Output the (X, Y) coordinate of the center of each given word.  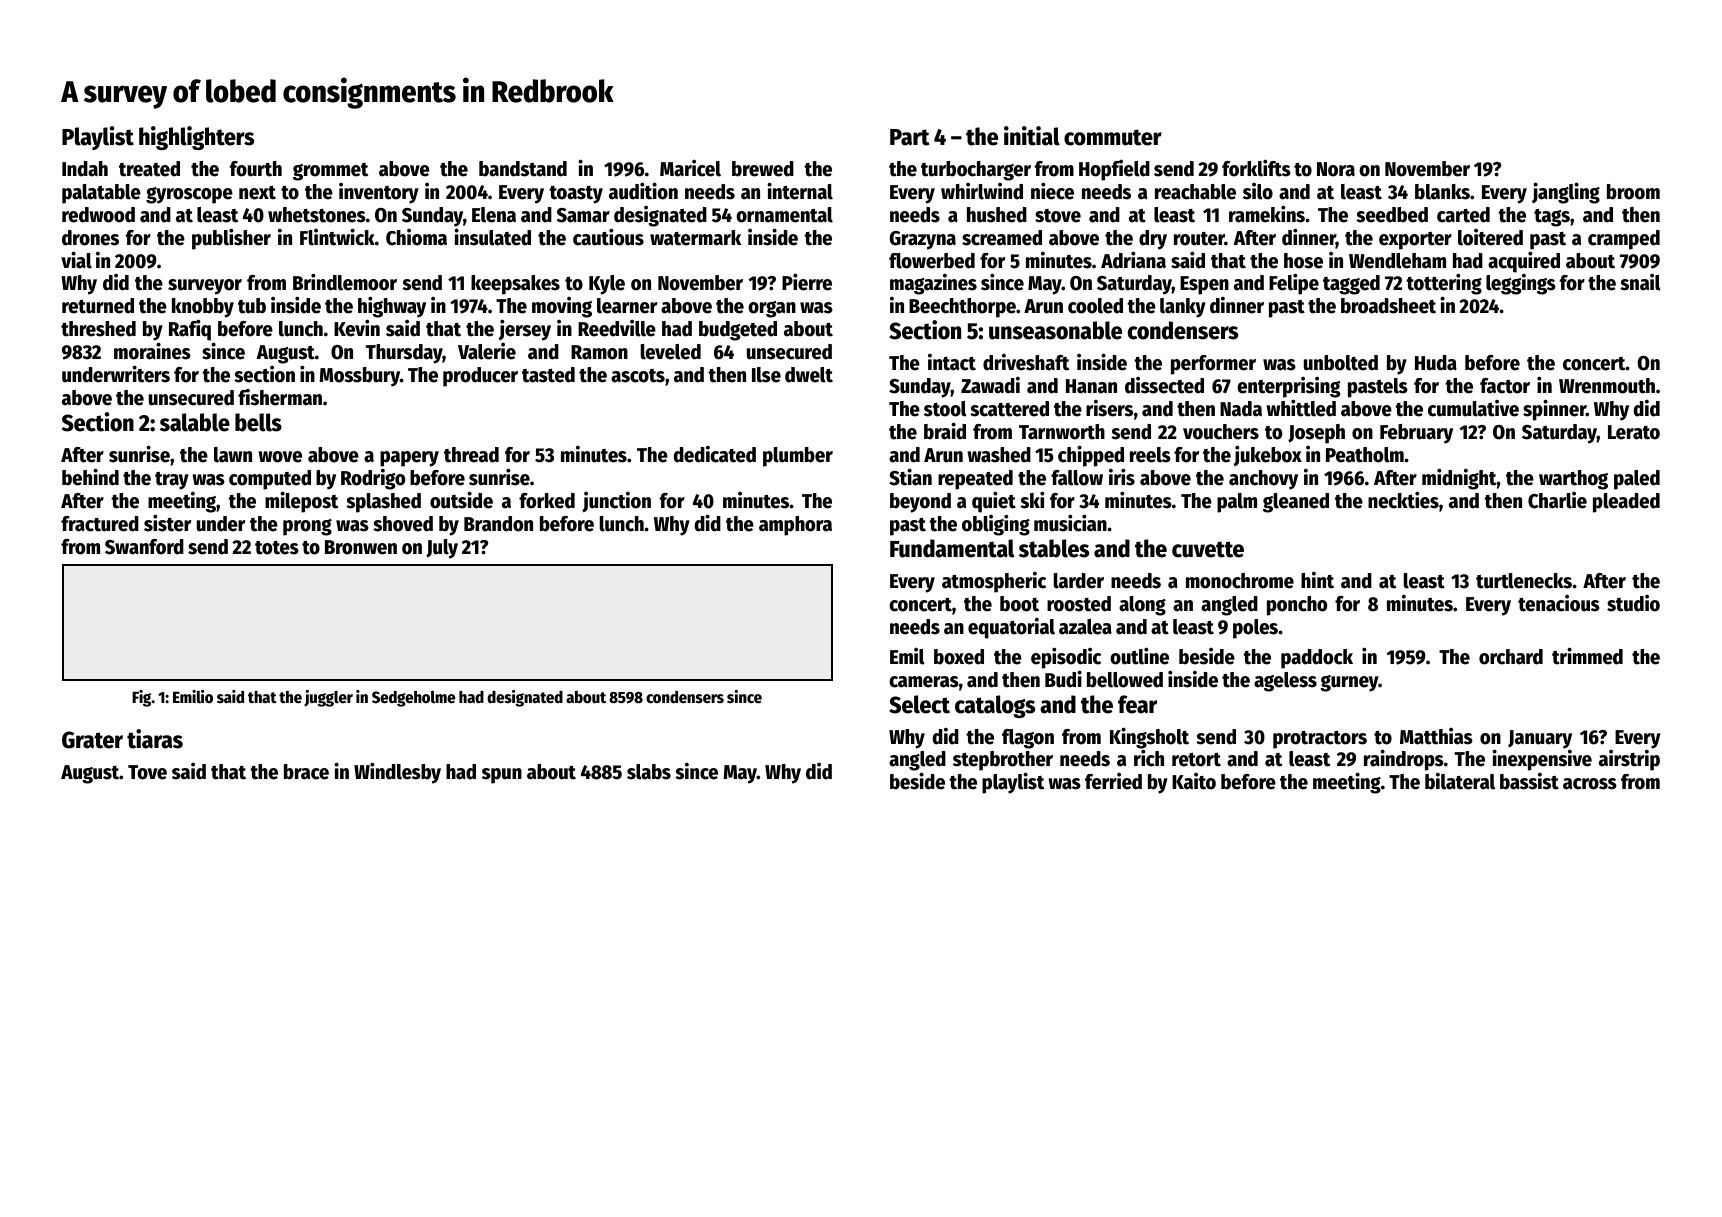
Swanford (144, 547)
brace (306, 772)
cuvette (1208, 549)
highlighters (196, 138)
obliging (996, 525)
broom (1633, 192)
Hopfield (1114, 170)
